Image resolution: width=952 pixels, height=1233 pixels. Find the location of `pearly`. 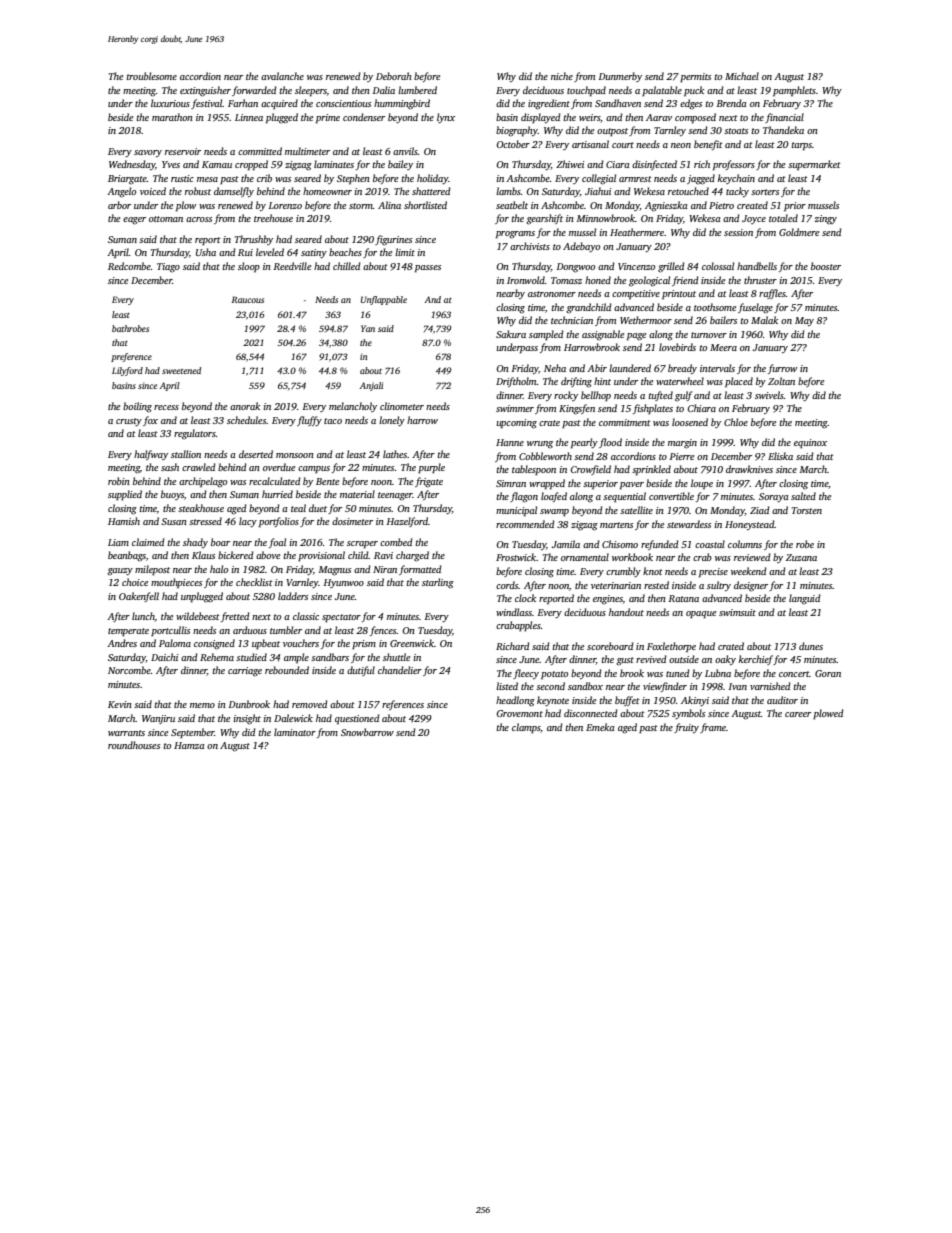

pearly is located at coordinates (584, 443).
